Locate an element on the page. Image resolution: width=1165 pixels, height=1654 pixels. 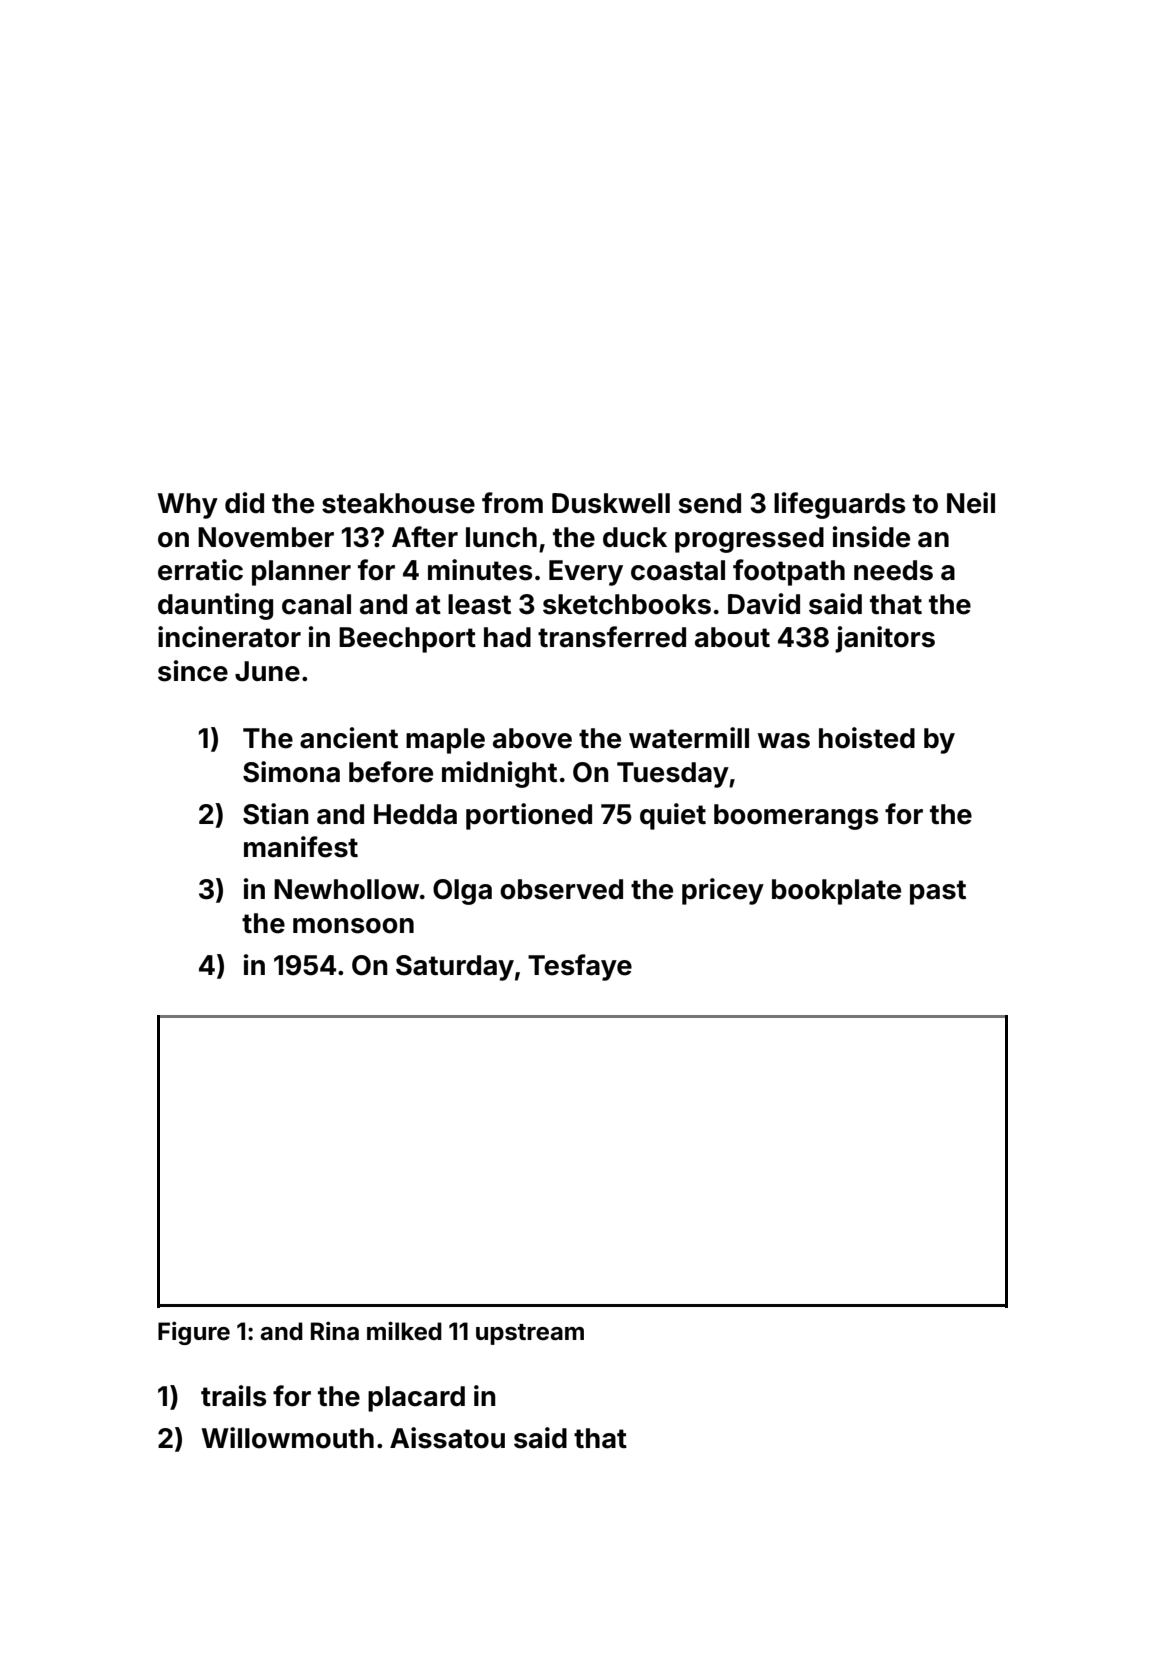
past is located at coordinates (938, 892).
